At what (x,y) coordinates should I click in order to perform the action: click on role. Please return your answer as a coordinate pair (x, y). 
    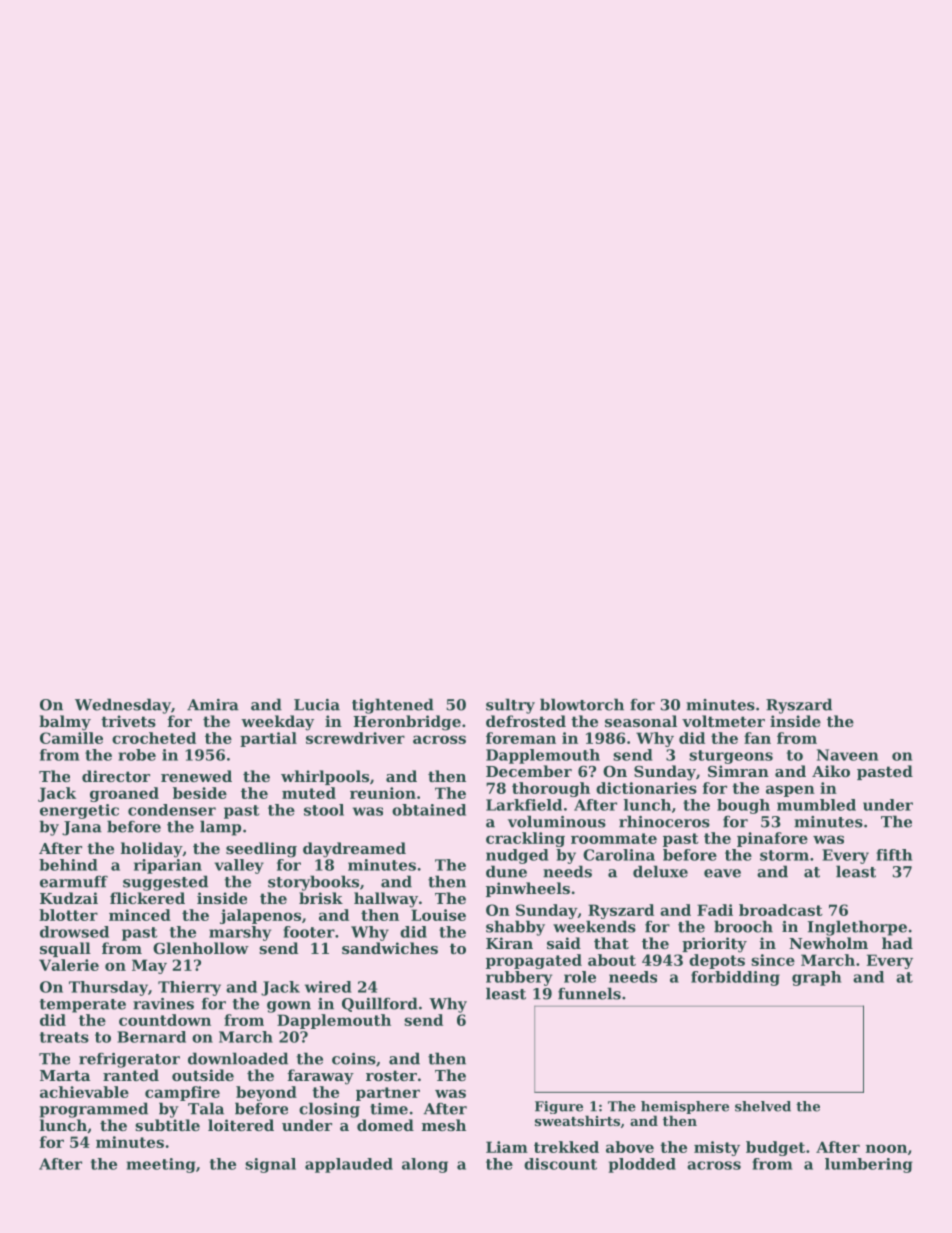
    Looking at the image, I should click on (580, 977).
